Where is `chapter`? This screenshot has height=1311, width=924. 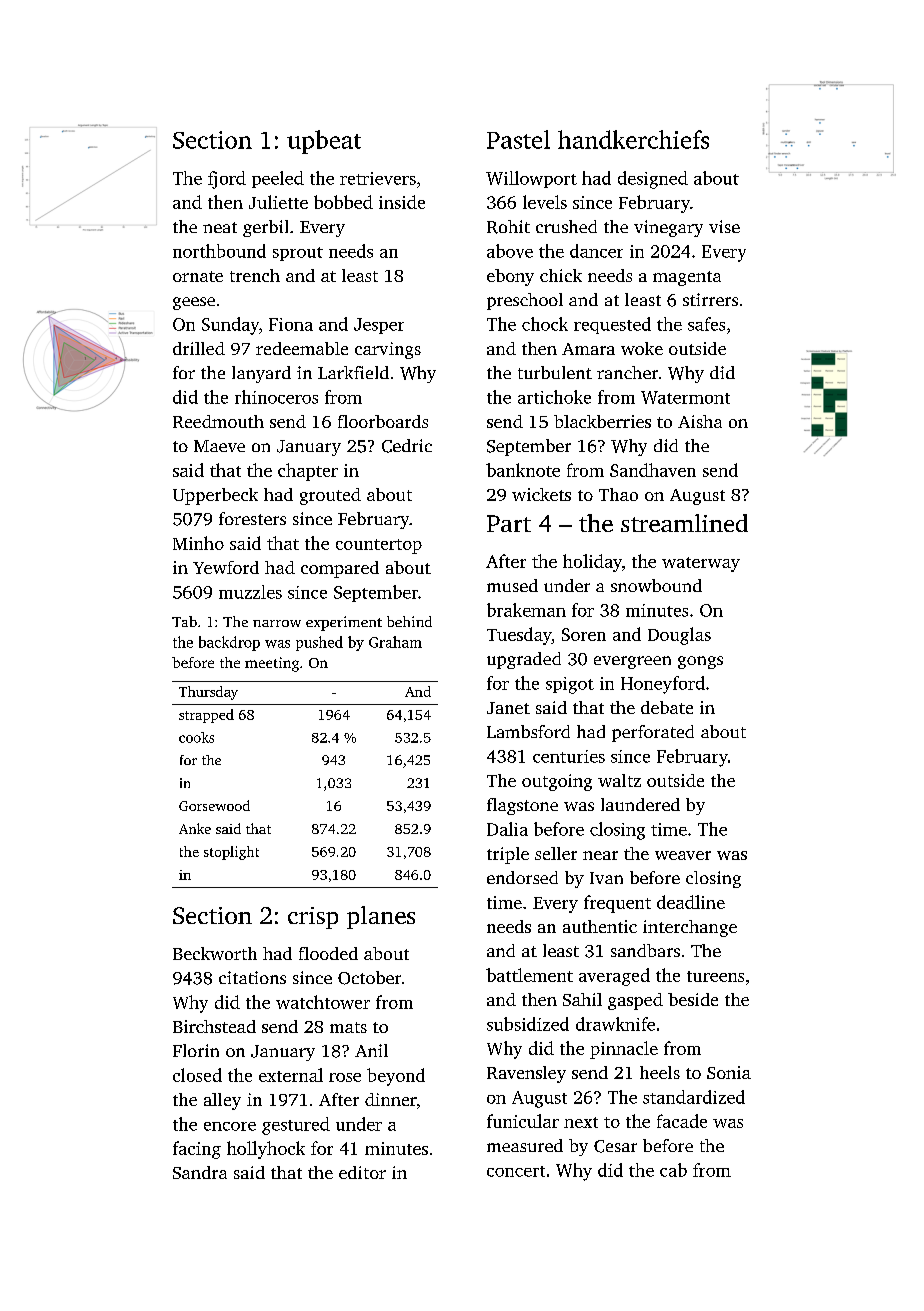
chapter is located at coordinates (308, 472).
